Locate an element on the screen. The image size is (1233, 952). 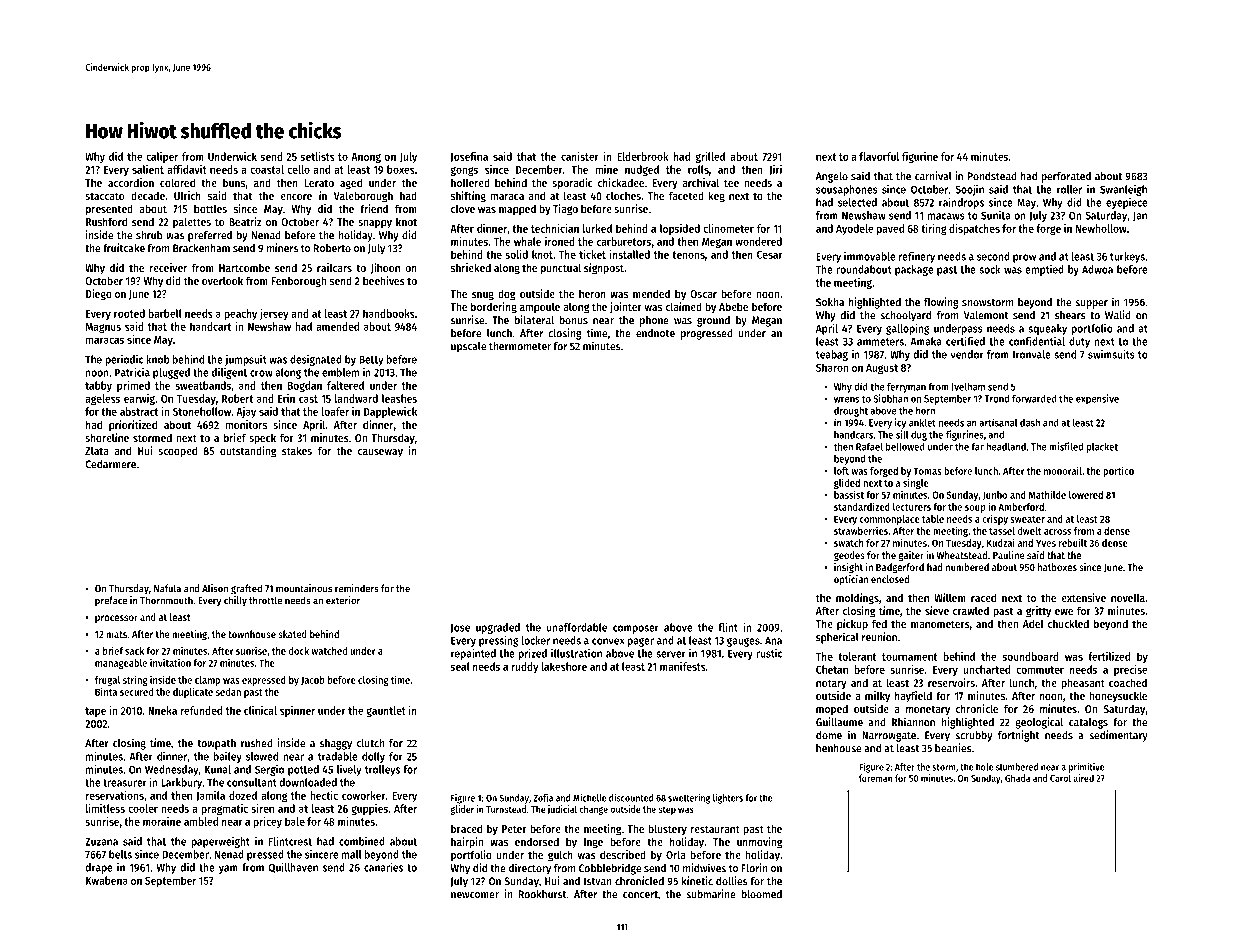
moldings is located at coordinates (857, 599).
